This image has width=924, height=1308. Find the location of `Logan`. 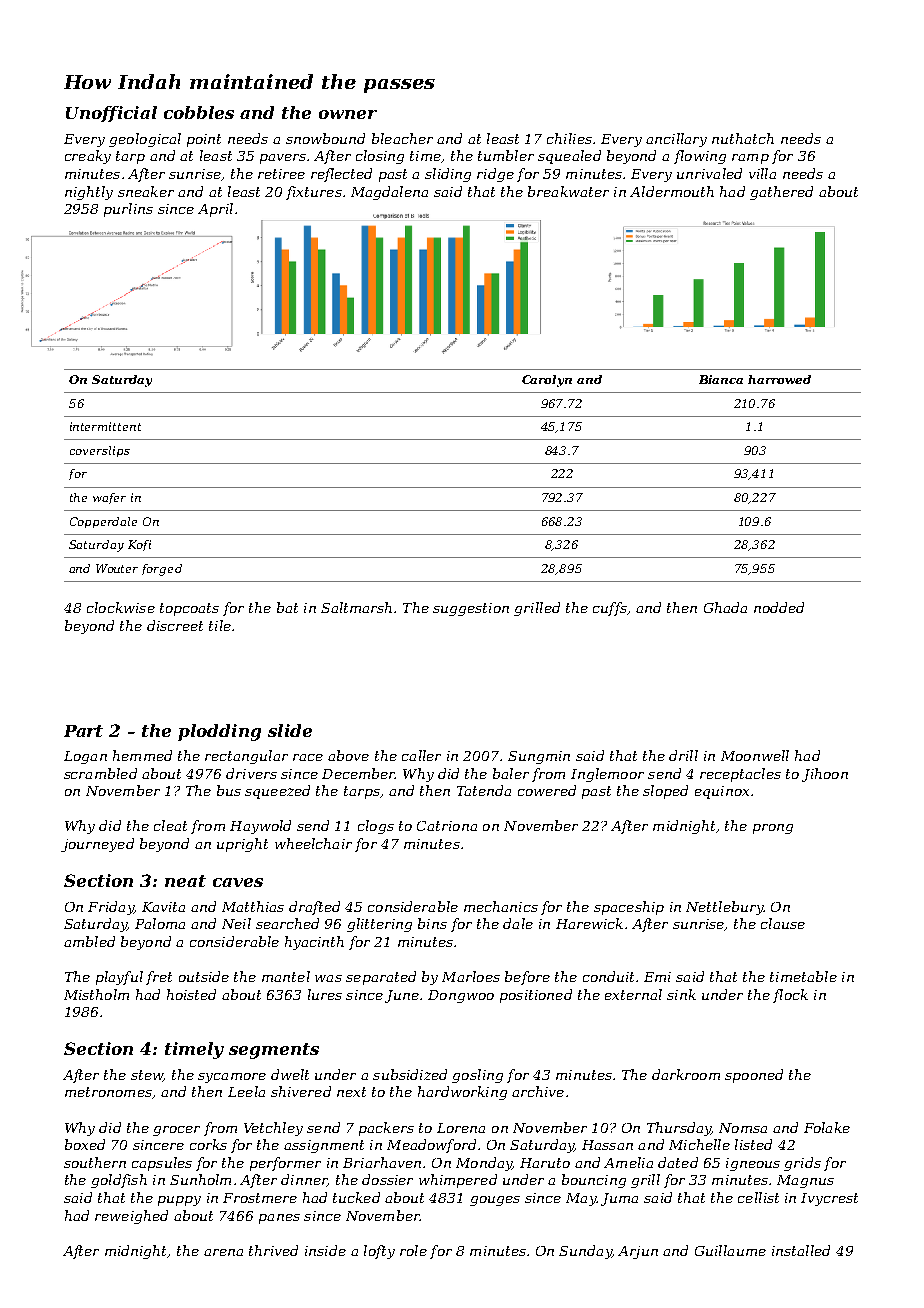

Logan is located at coordinates (85, 757).
